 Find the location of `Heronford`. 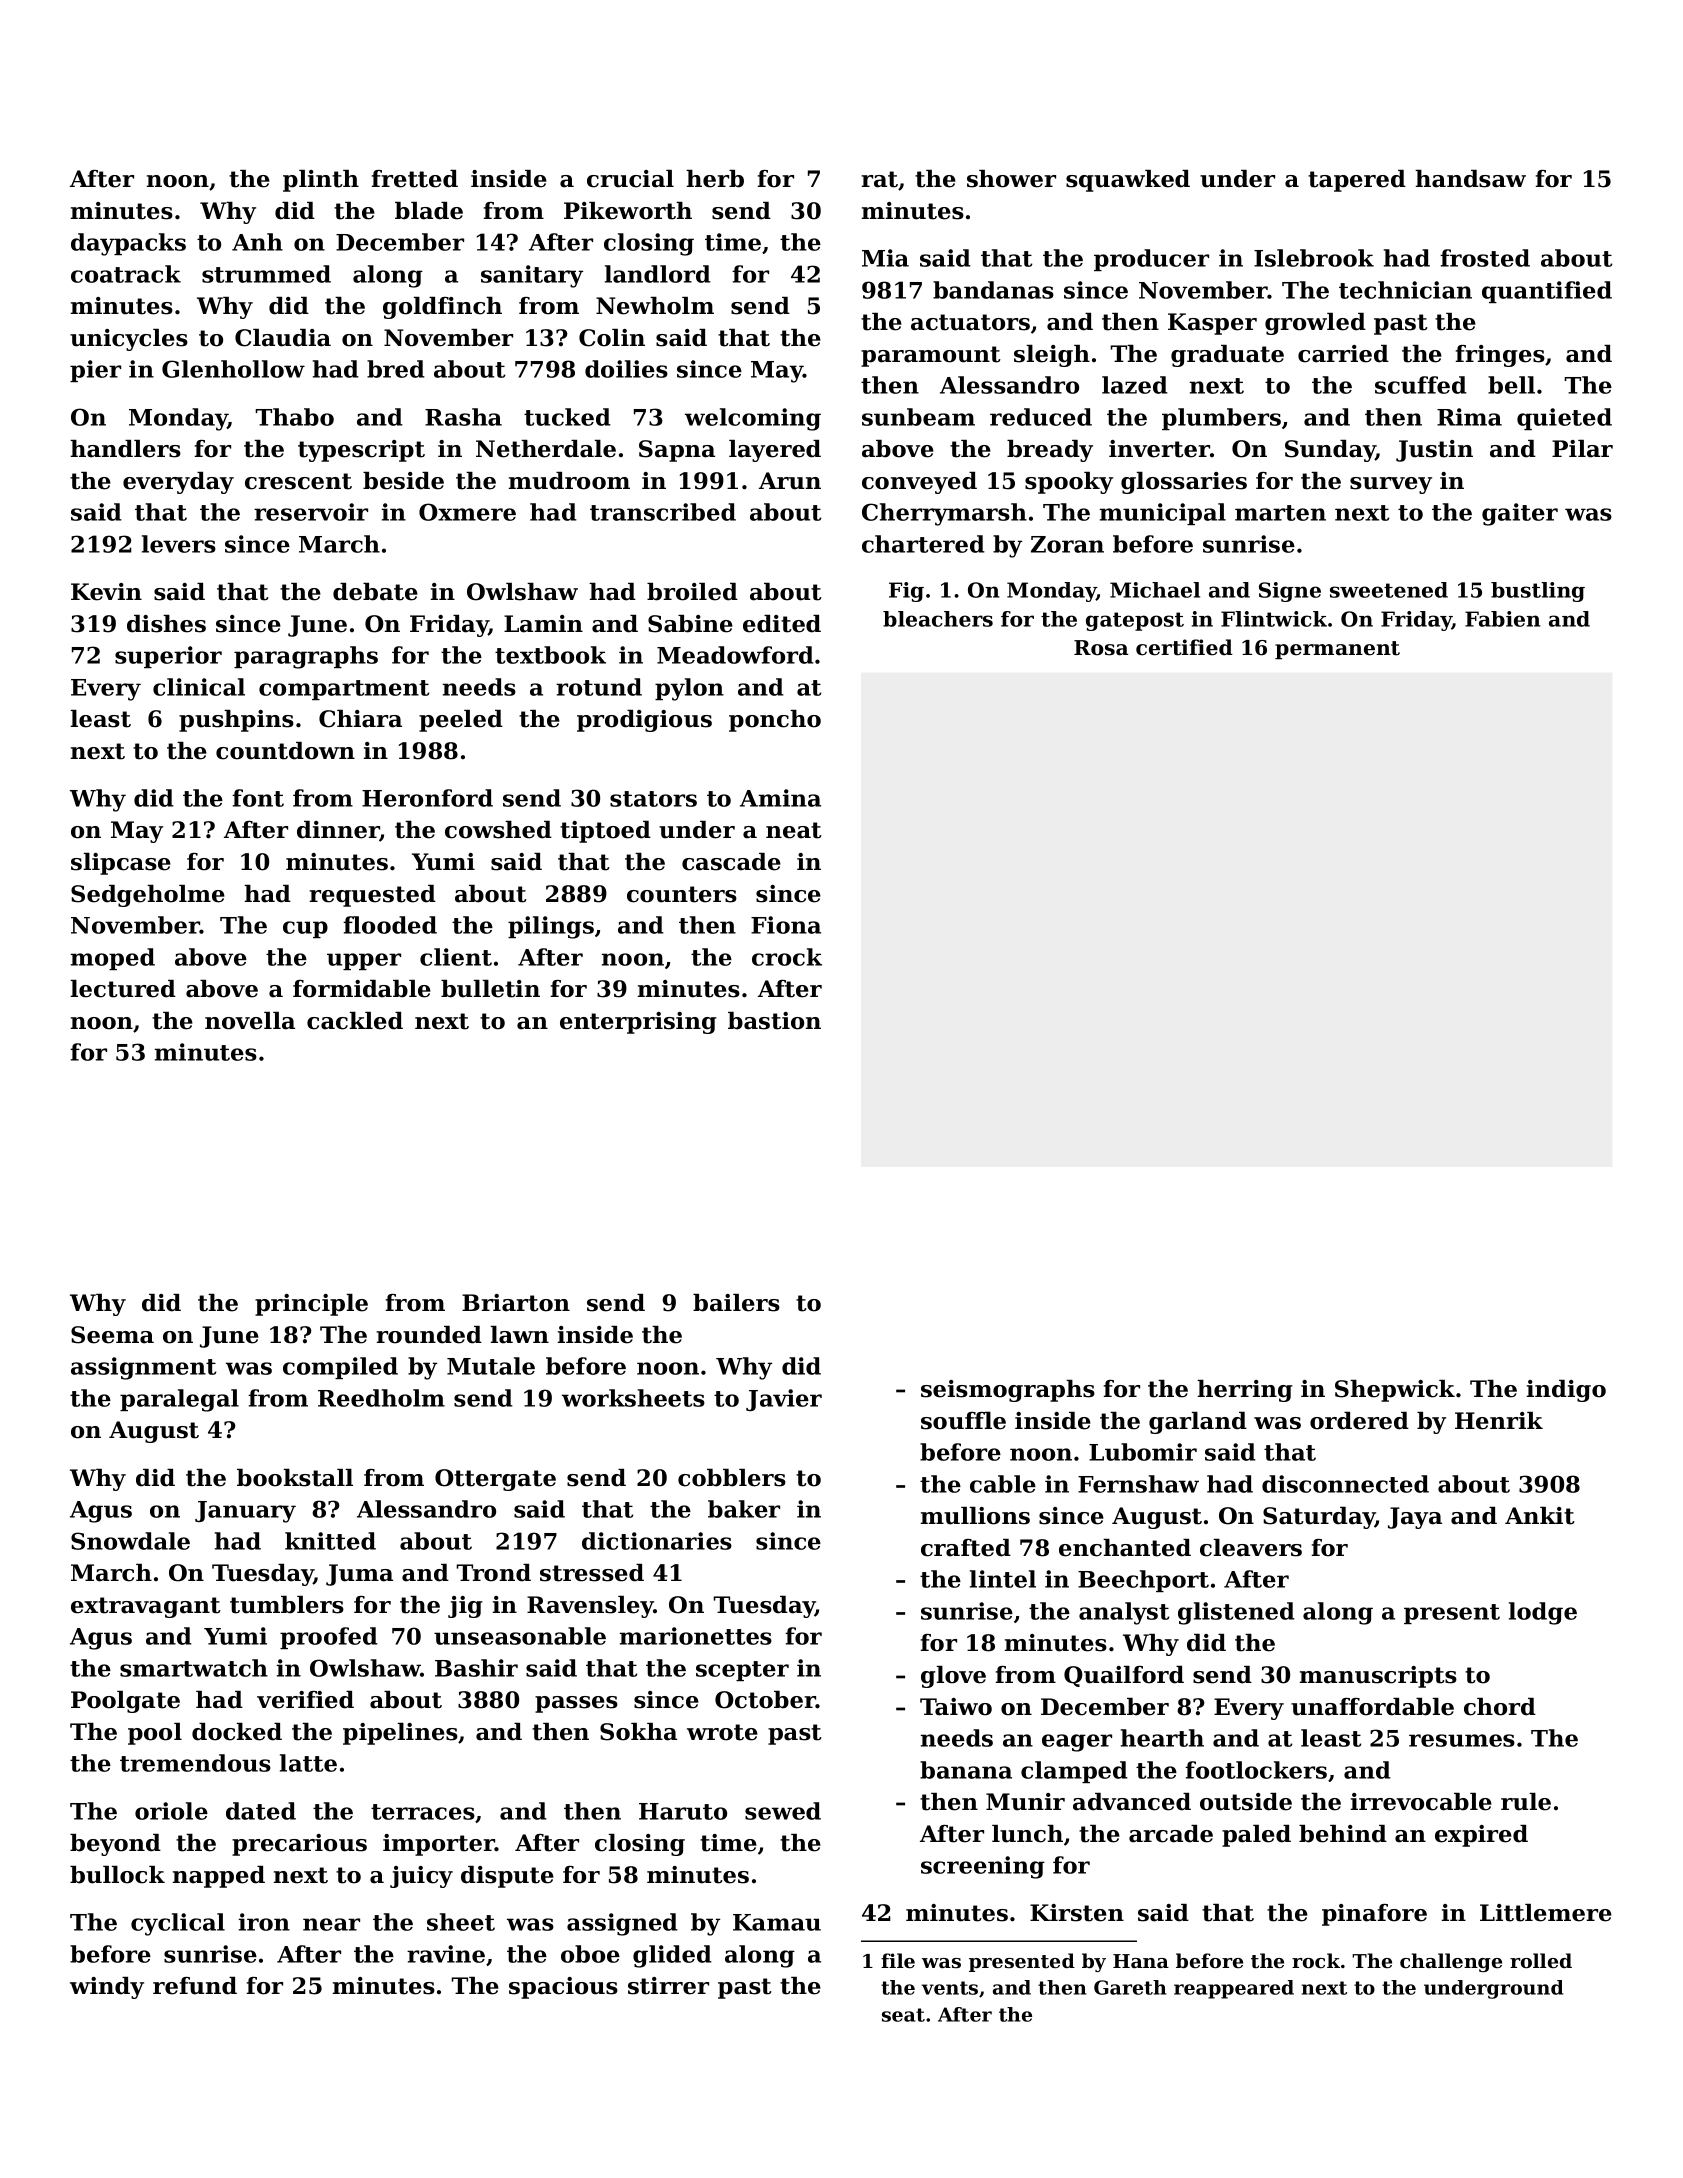

Heronford is located at coordinates (427, 798).
